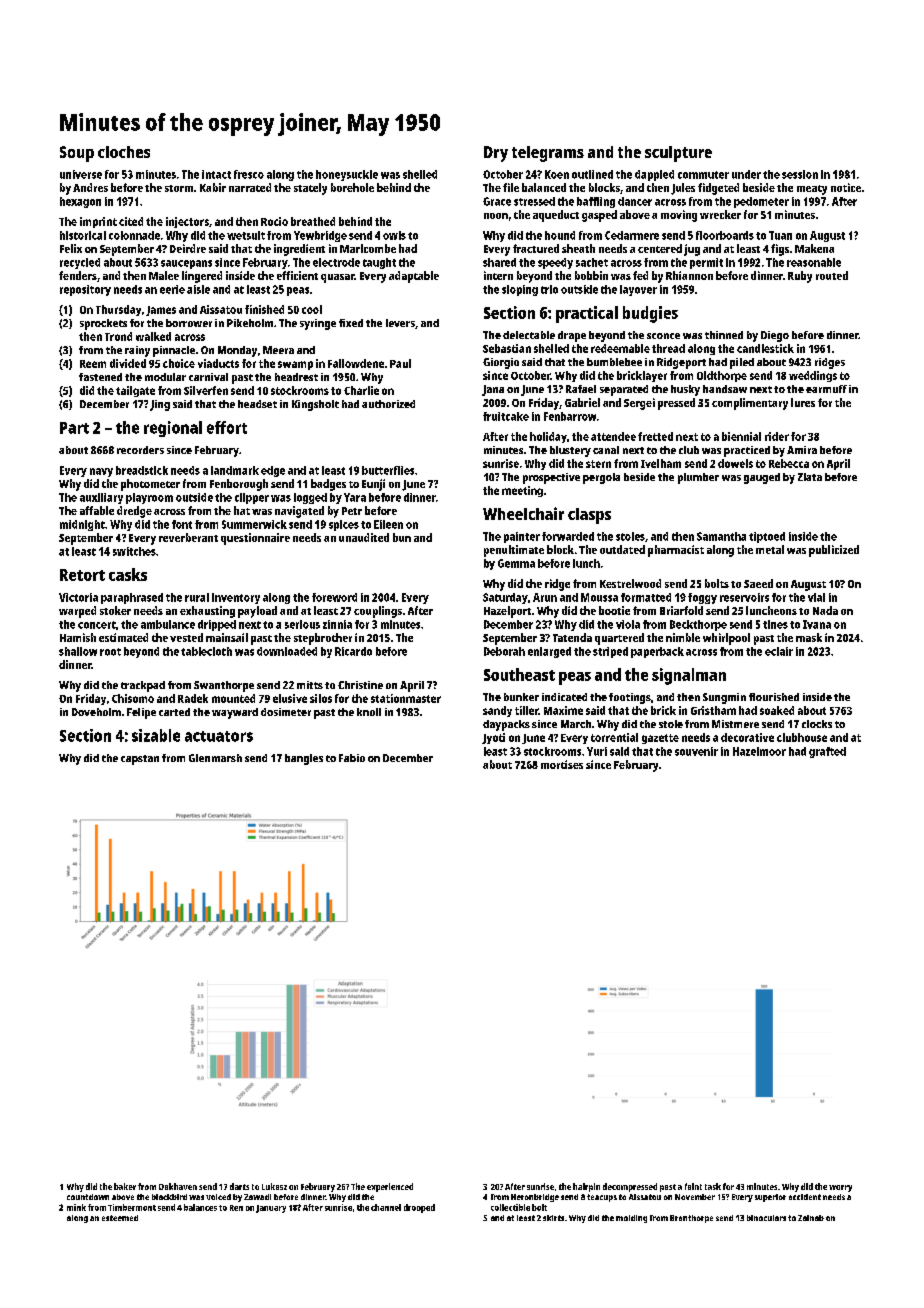 Image resolution: width=924 pixels, height=1308 pixels. What do you see at coordinates (88, 1197) in the document?
I see `countdown` at bounding box center [88, 1197].
